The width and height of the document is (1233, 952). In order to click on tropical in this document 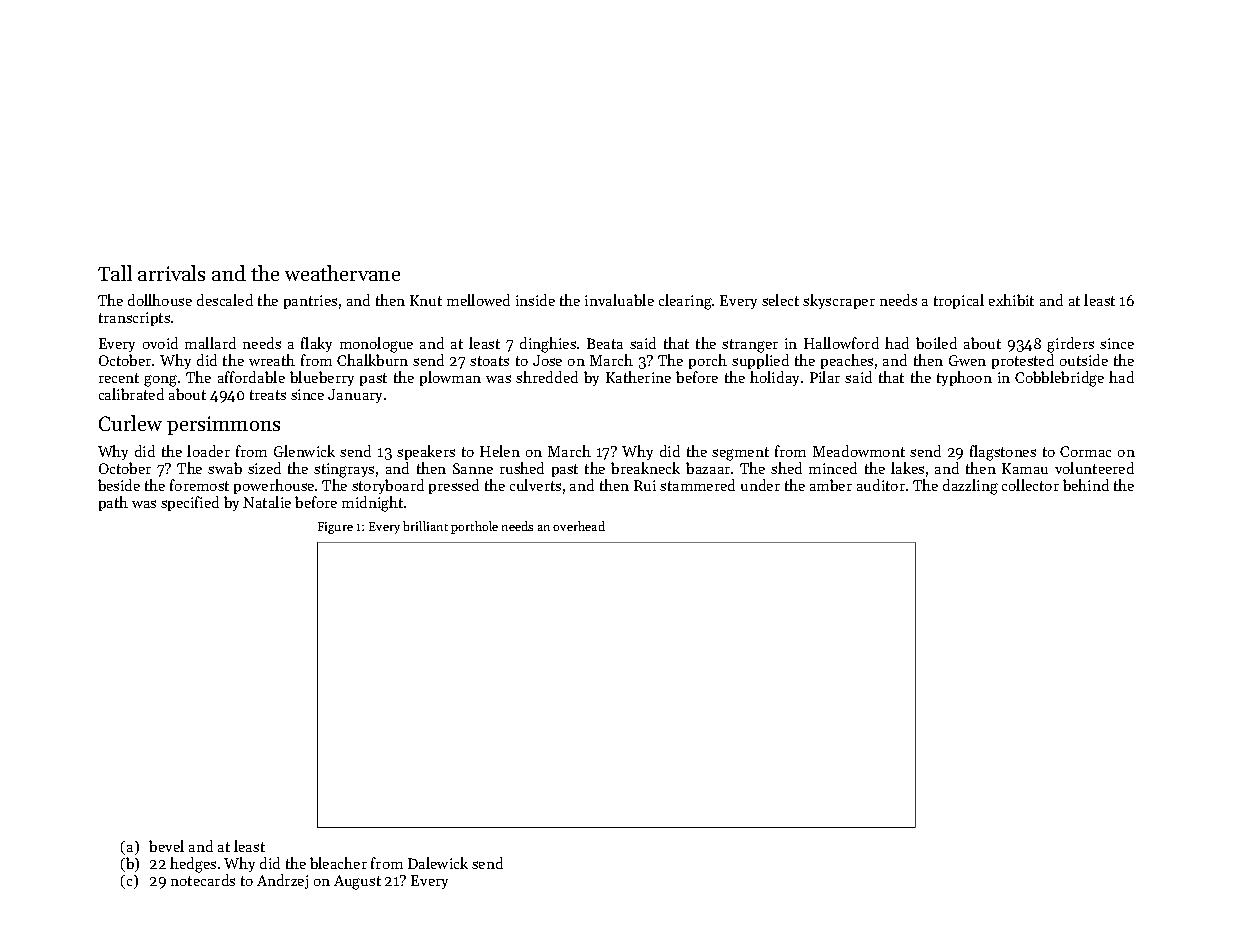, I will do `click(959, 301)`.
